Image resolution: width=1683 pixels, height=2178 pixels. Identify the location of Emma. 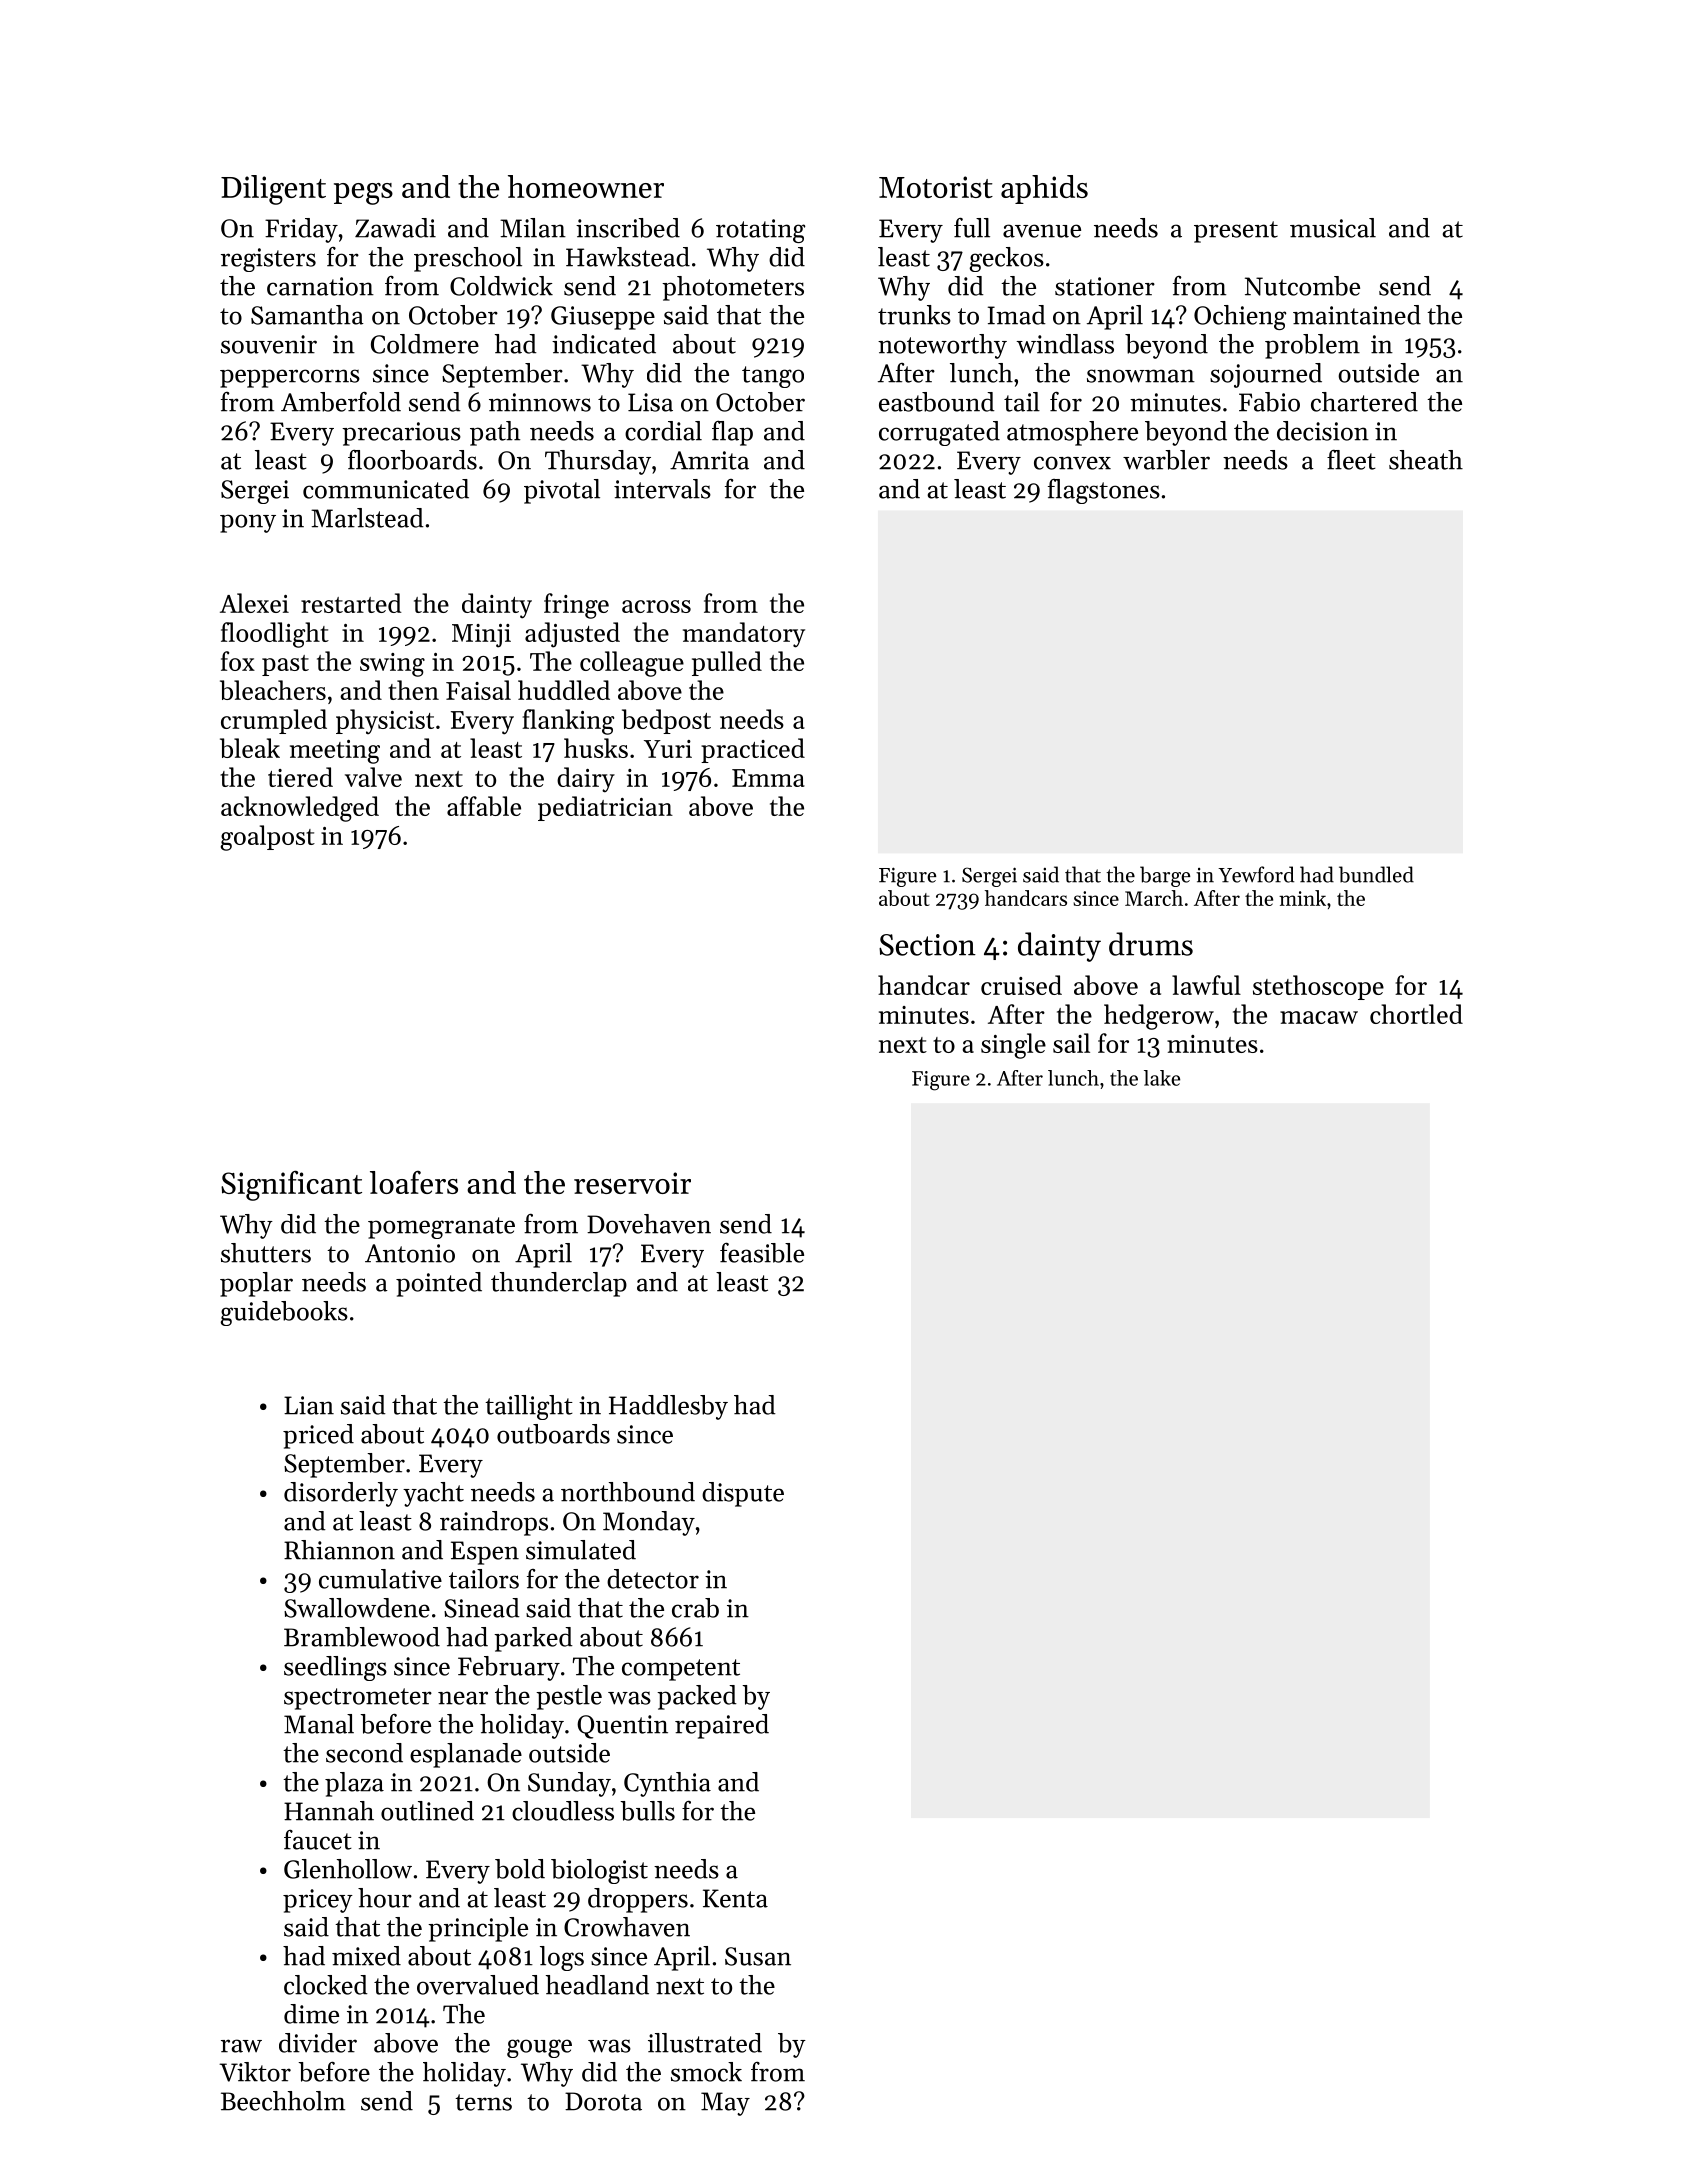
(768, 778).
